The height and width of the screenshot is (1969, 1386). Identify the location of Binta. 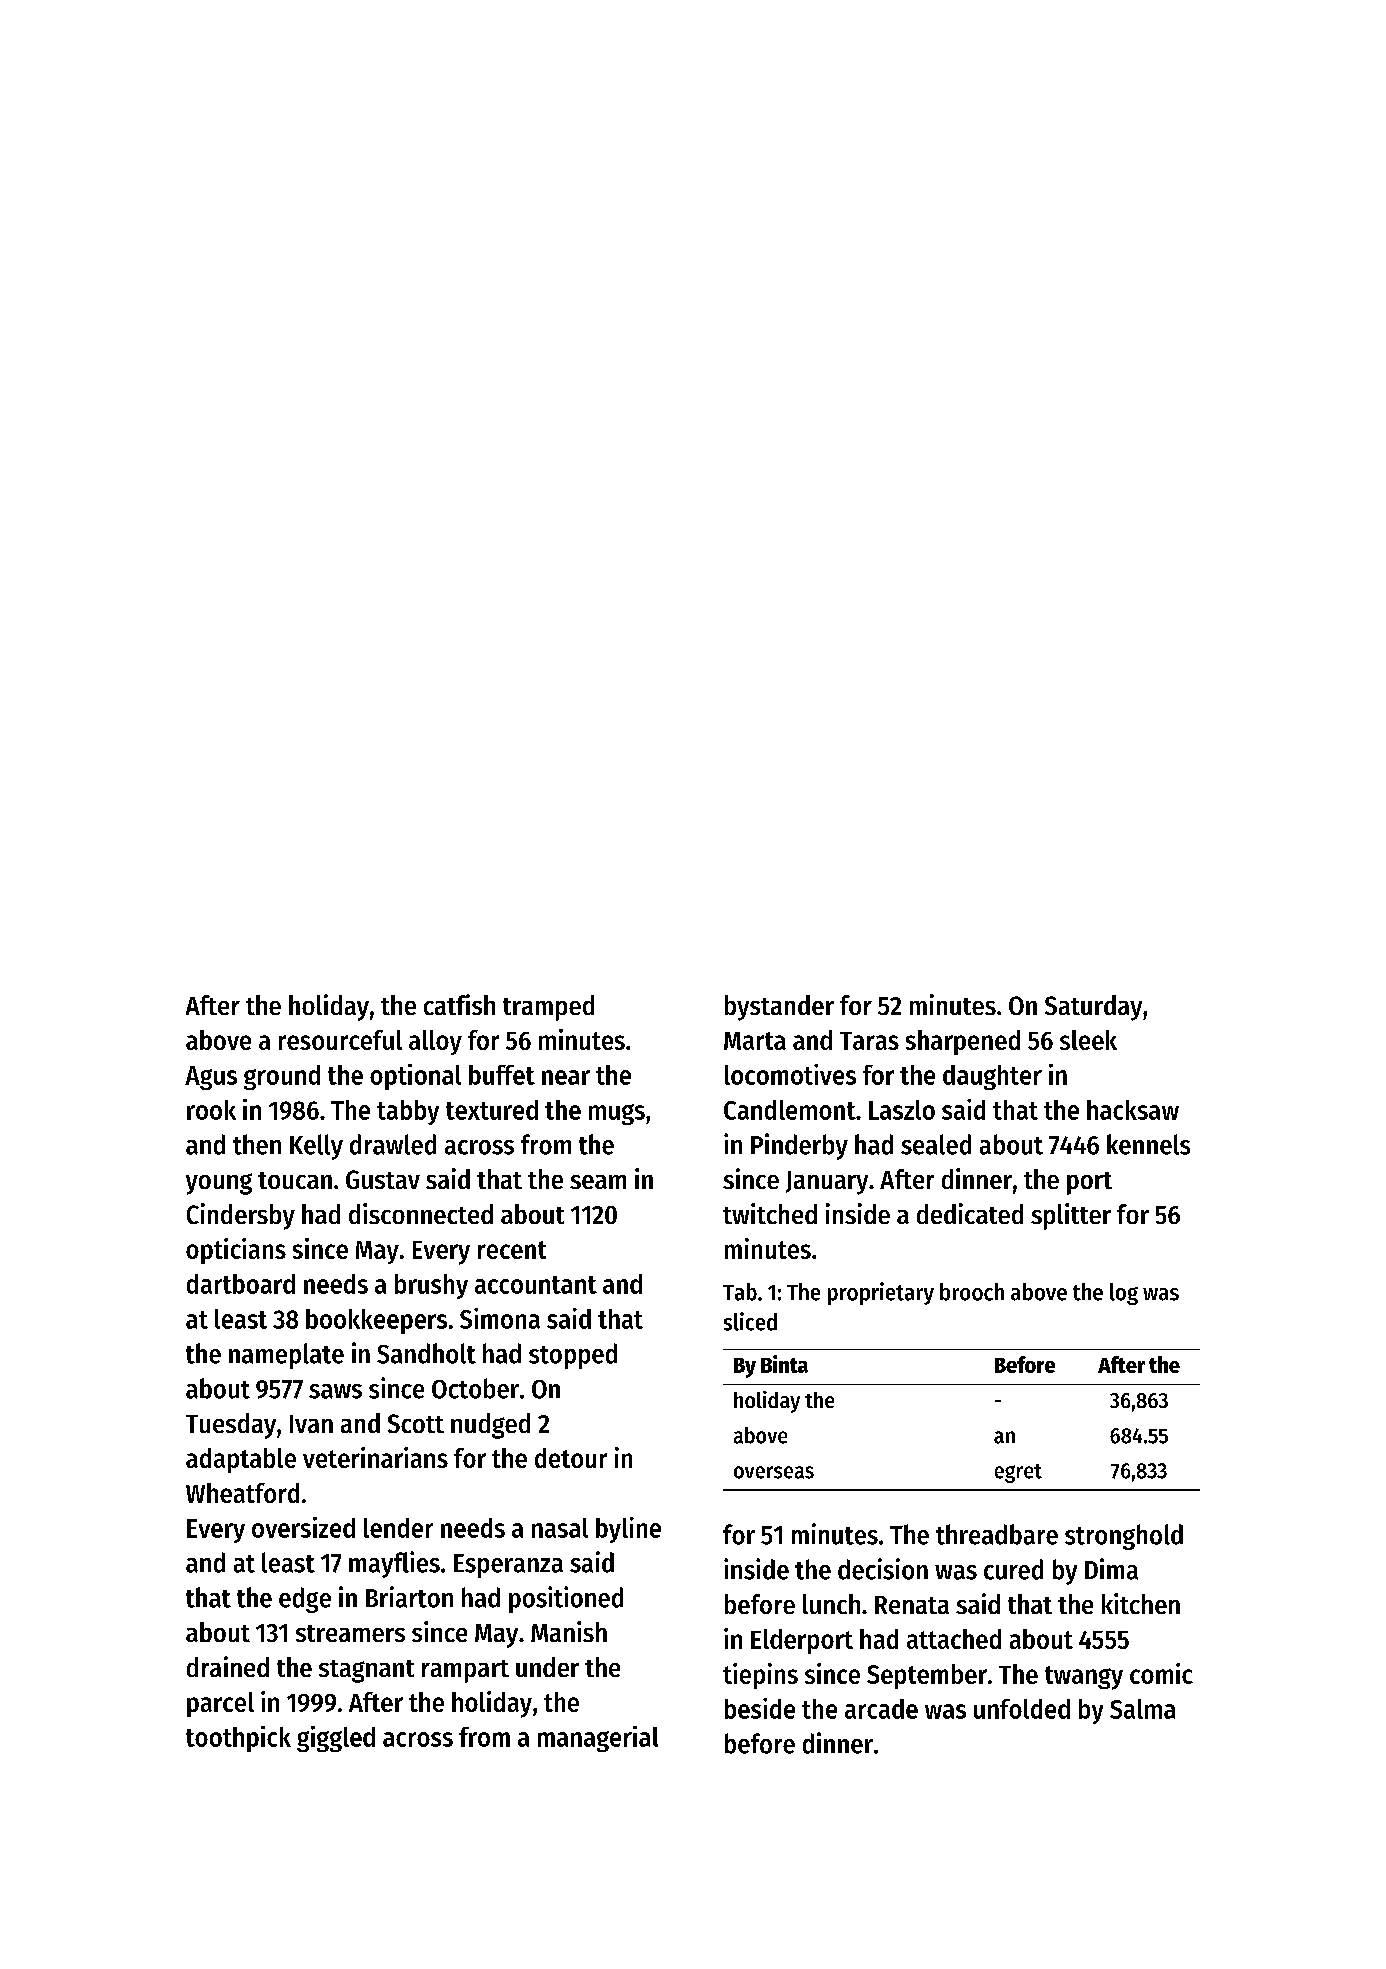
(784, 1364).
